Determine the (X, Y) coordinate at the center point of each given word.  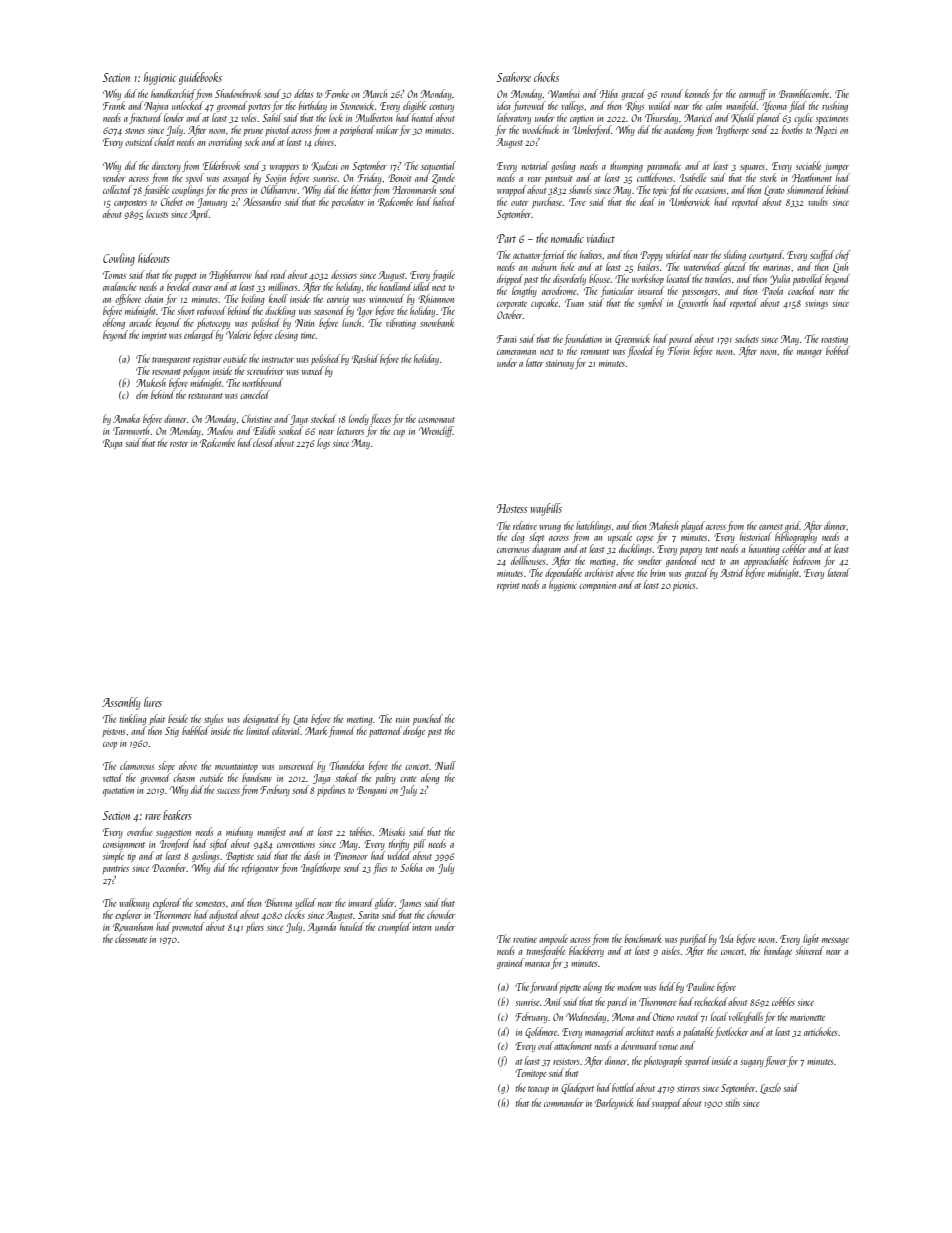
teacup (538, 1090)
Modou (220, 430)
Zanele (443, 178)
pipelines (331, 790)
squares (752, 168)
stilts (732, 1102)
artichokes (820, 1031)
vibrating (401, 323)
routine (525, 939)
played (693, 526)
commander (563, 1102)
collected (117, 189)
